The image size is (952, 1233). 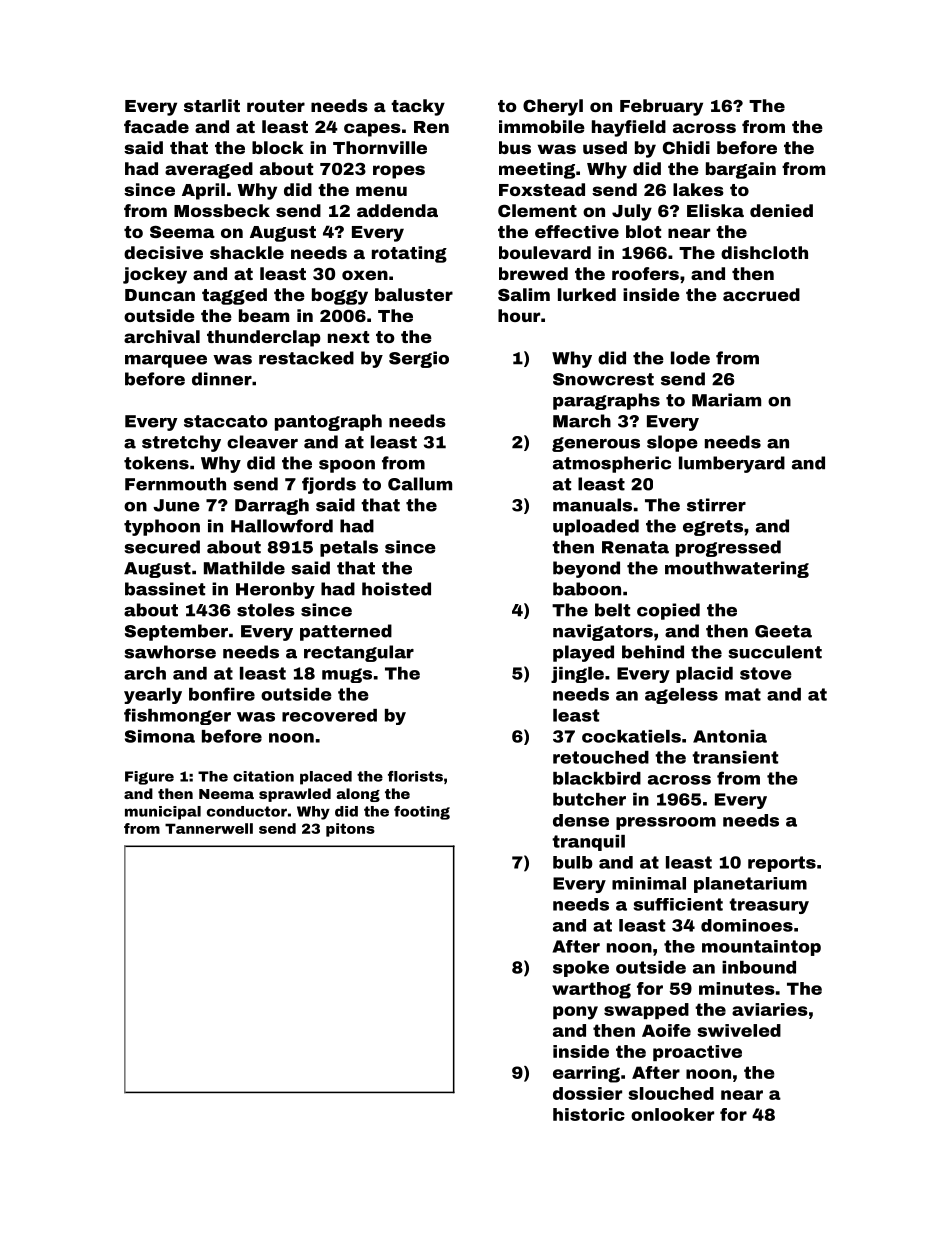 I want to click on pitons, so click(x=350, y=830).
